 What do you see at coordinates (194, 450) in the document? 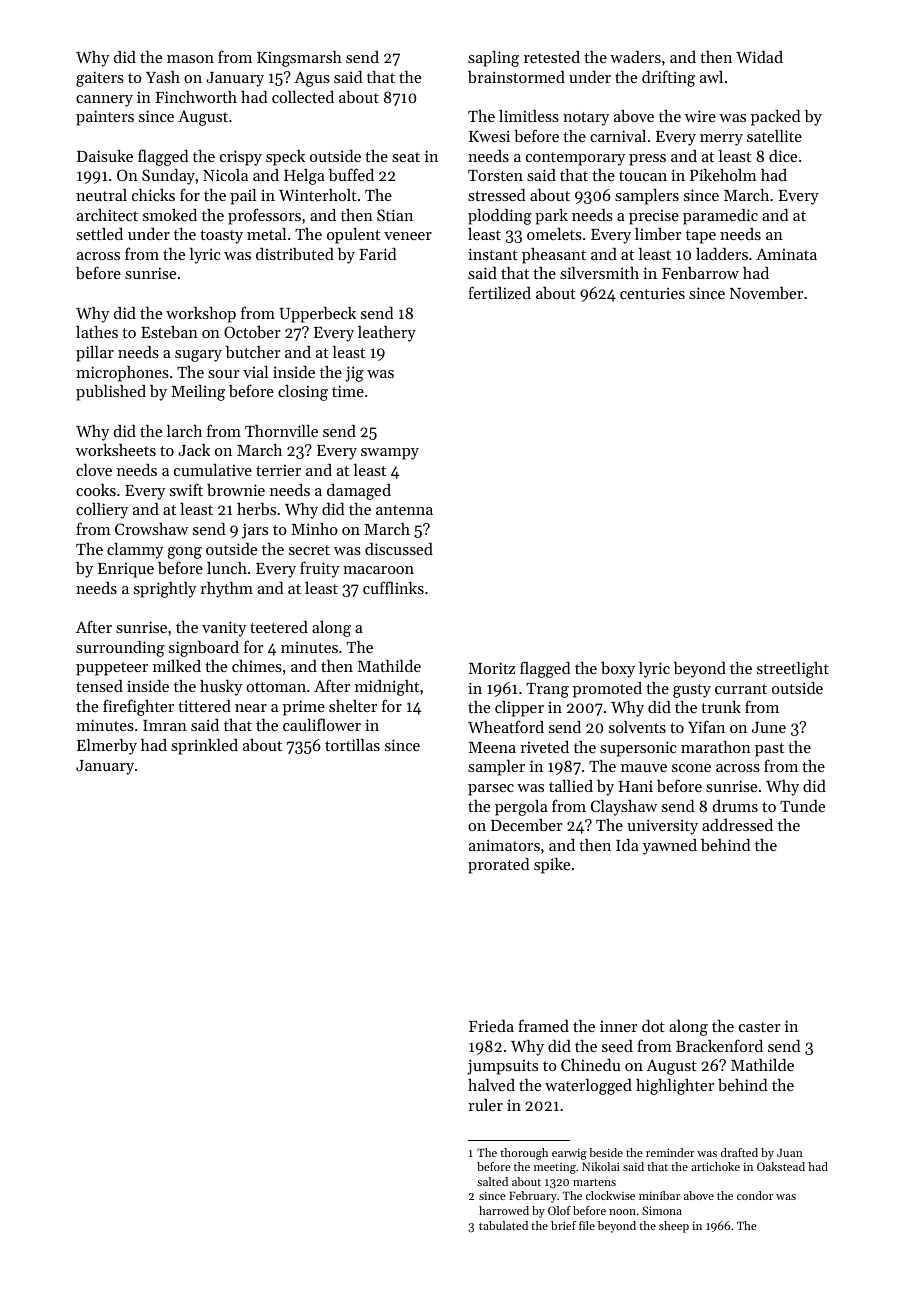
I see `Jack` at bounding box center [194, 450].
